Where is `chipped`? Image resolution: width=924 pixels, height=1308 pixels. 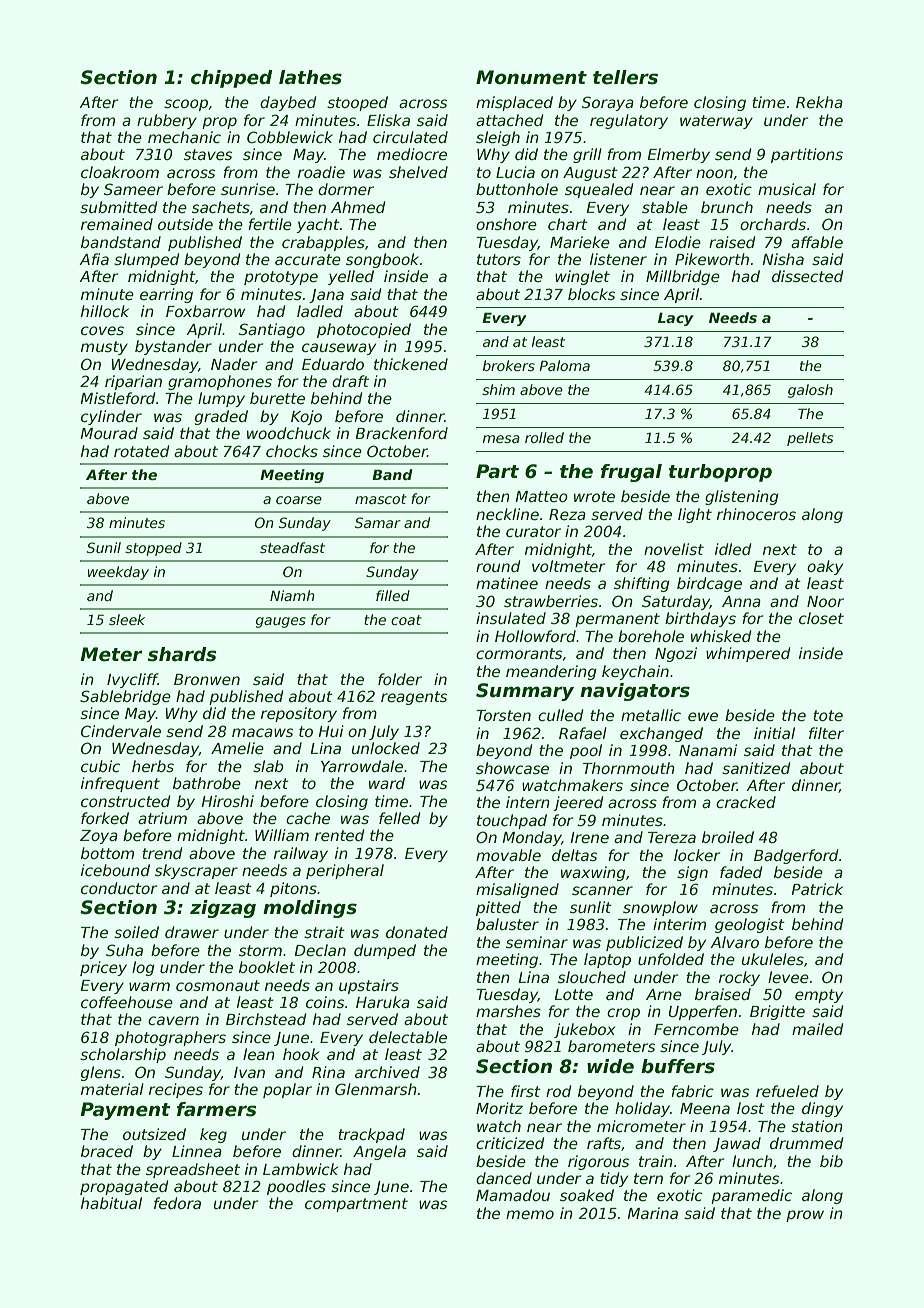
chipped is located at coordinates (232, 79).
